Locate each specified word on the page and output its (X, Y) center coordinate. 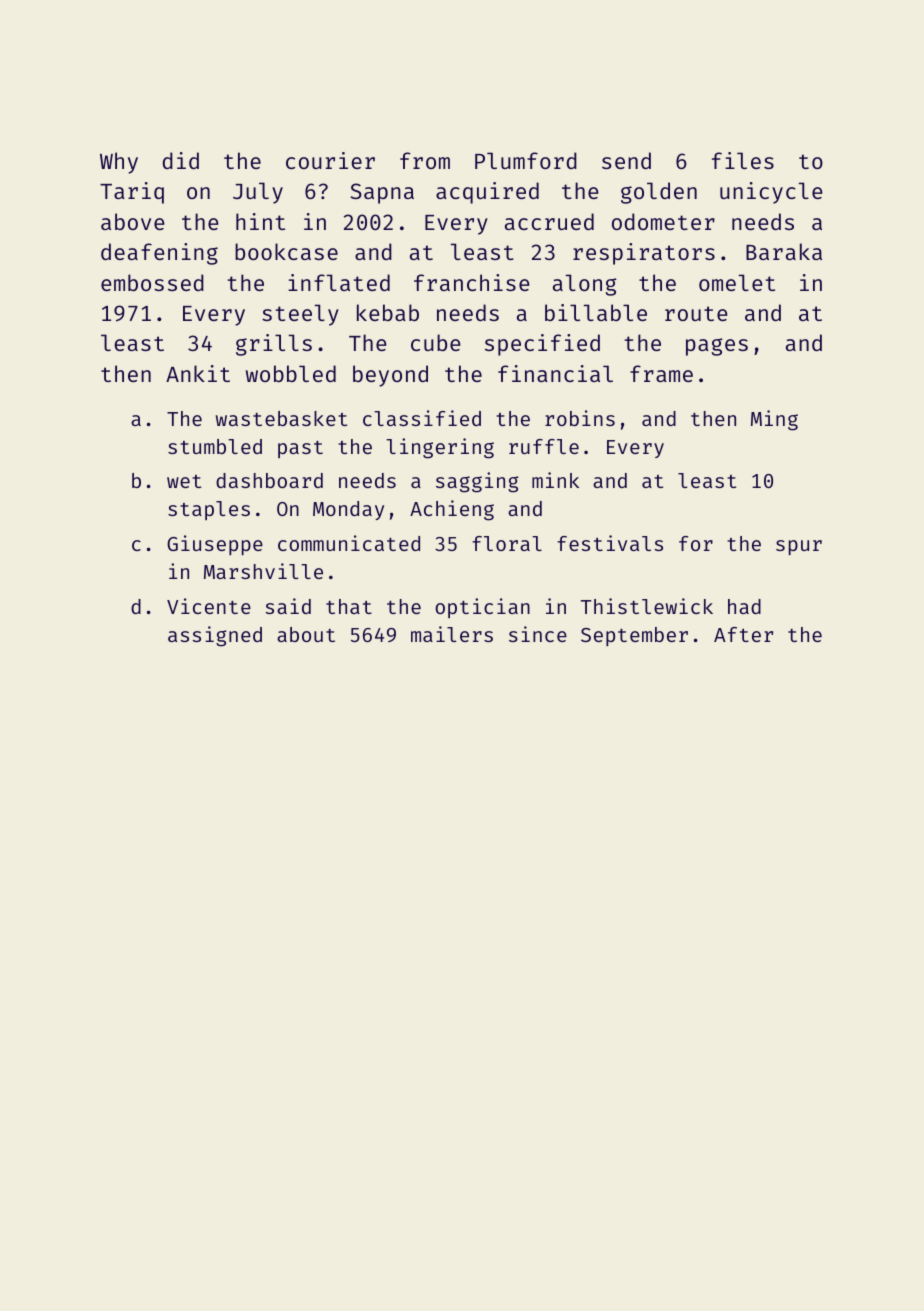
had (744, 606)
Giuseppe (215, 545)
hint (260, 221)
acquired (487, 193)
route (696, 313)
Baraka (784, 251)
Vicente (209, 606)
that (349, 606)
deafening (159, 254)
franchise (471, 282)
